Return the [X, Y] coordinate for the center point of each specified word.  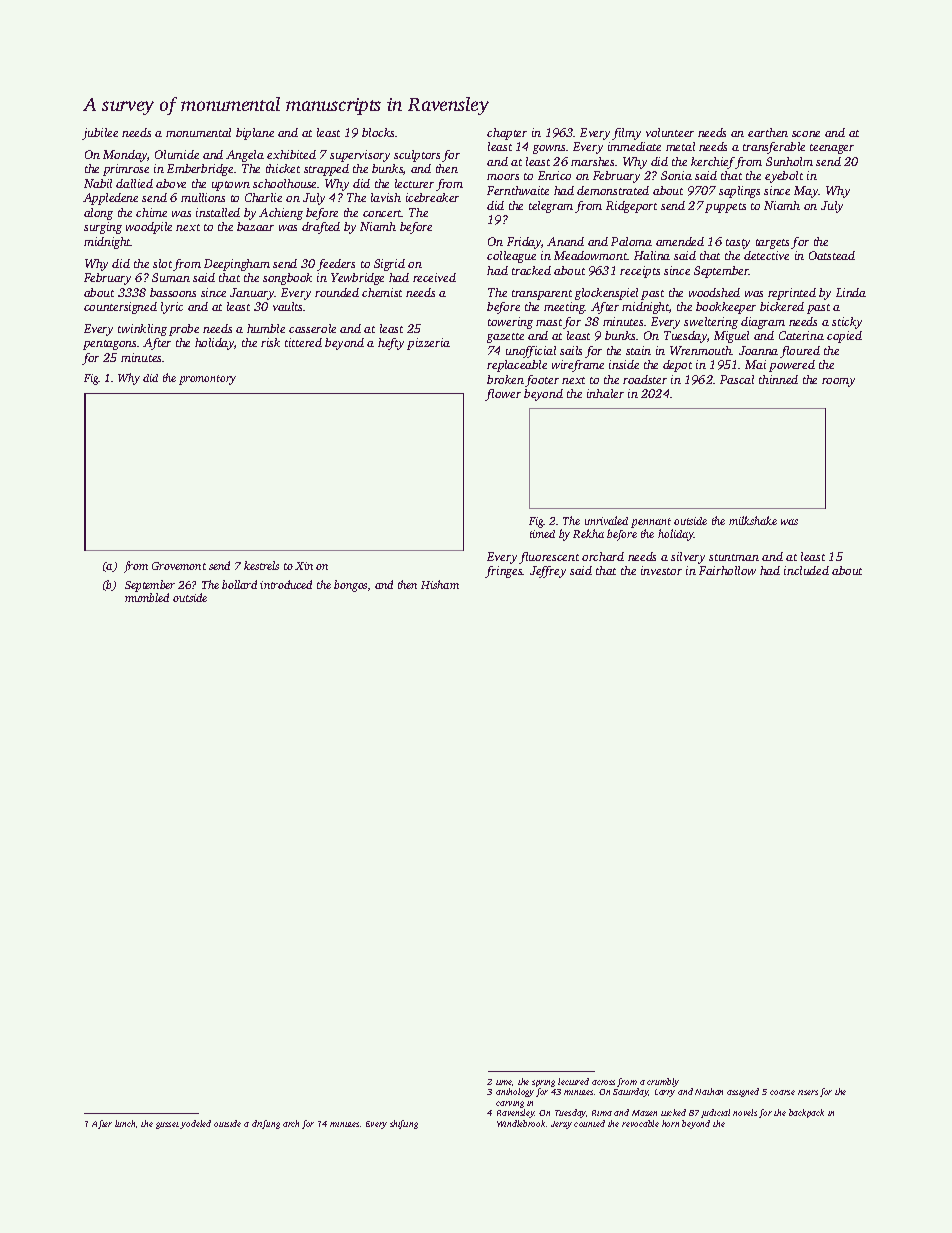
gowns [549, 149]
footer [542, 381]
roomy [838, 382]
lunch [125, 1123]
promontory [207, 380]
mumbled [147, 597]
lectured [573, 1081]
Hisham [440, 584]
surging [103, 228]
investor [661, 570]
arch [291, 1123]
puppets [725, 208]
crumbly [663, 1082]
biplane [255, 134]
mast [549, 322]
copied [844, 337]
